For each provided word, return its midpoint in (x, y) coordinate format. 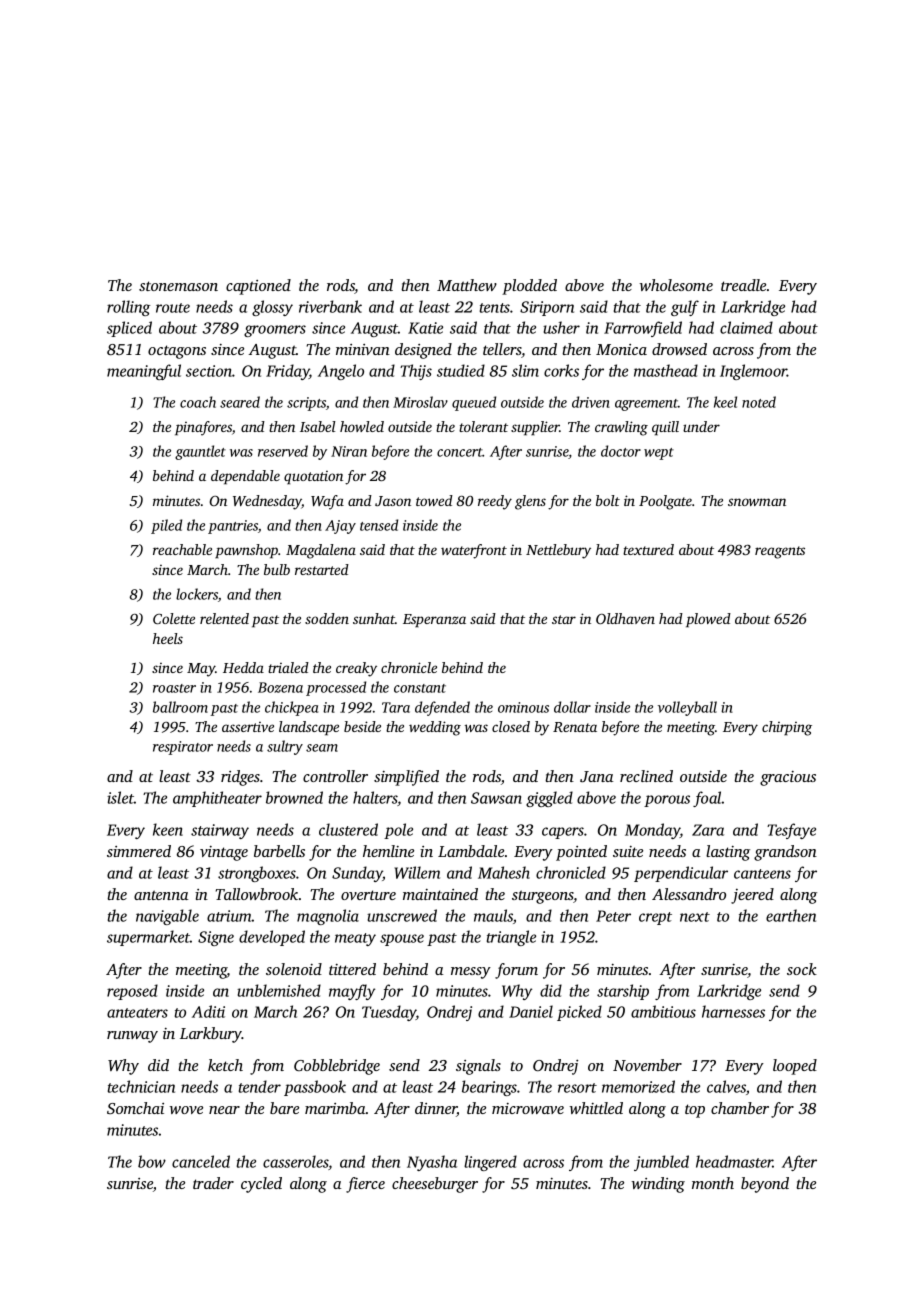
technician (141, 1086)
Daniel (531, 1011)
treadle (743, 285)
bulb (277, 569)
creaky (356, 669)
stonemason (178, 286)
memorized (638, 1086)
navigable (167, 917)
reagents (780, 552)
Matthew (467, 285)
